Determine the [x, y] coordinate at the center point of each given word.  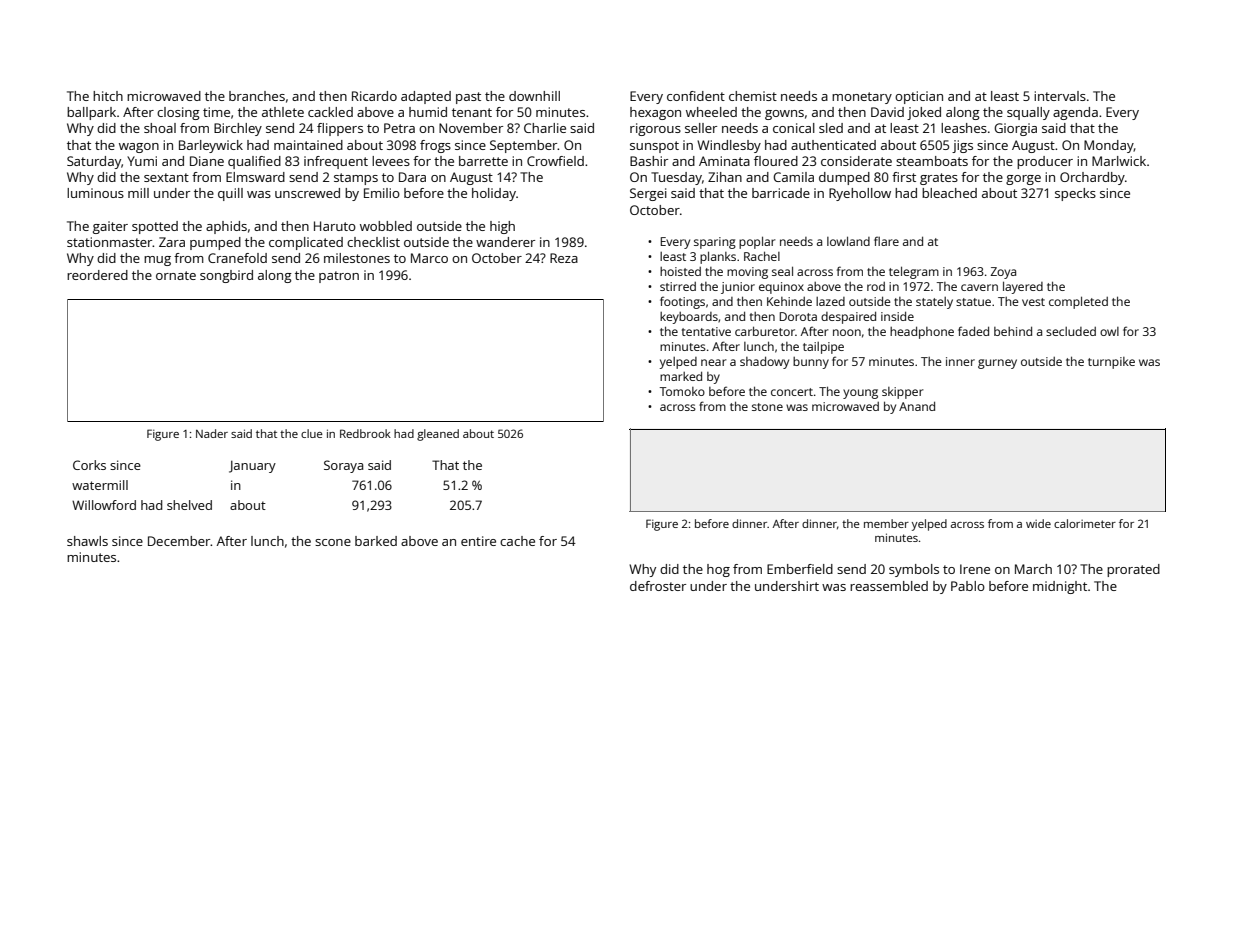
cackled [330, 112]
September [524, 146]
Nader [212, 433]
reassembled [889, 586]
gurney [997, 364]
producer [1045, 162]
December [179, 541]
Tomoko [682, 391]
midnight [1060, 587]
